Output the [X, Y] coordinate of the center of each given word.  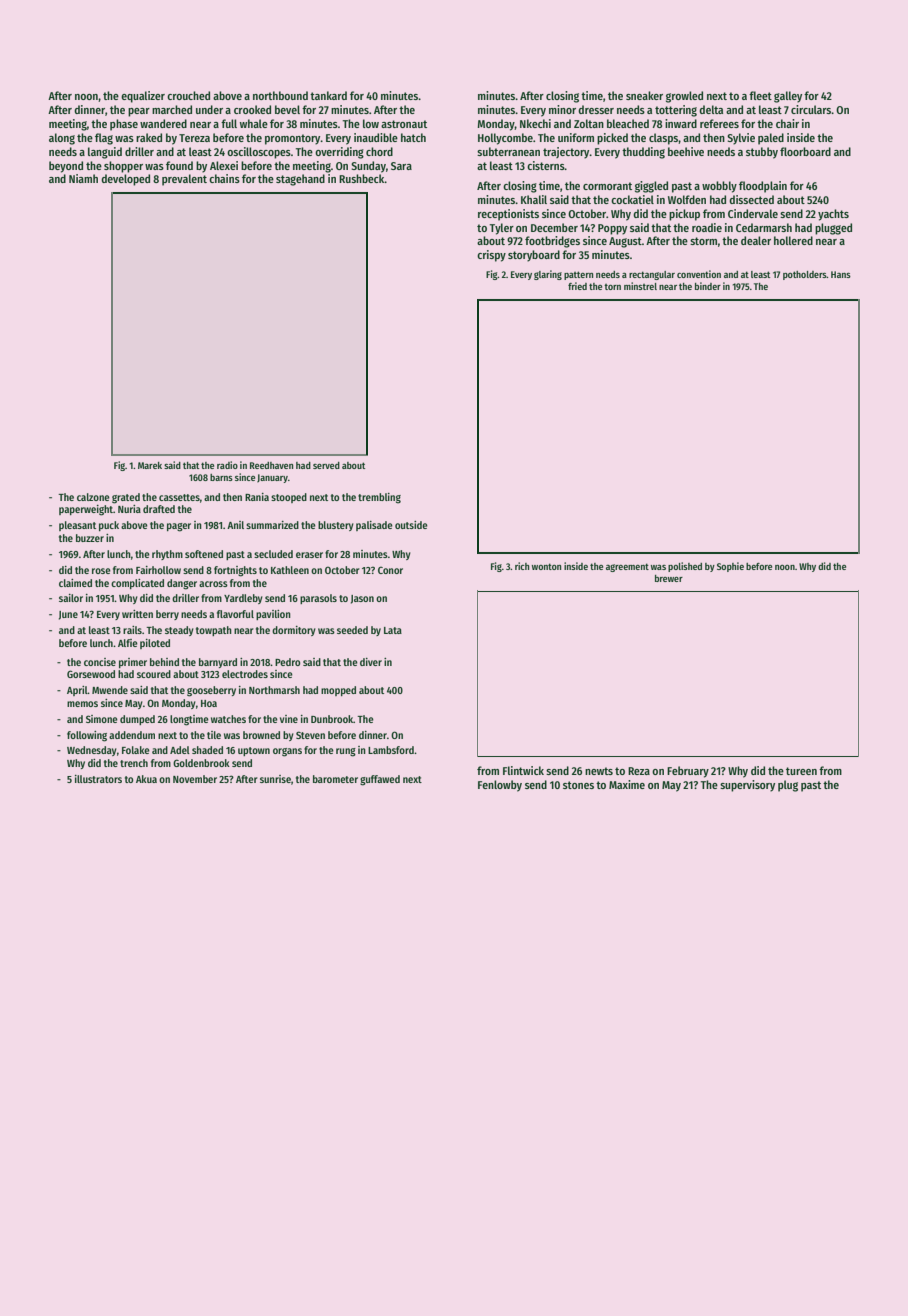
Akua [146, 779]
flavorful [235, 614]
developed [125, 180]
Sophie [730, 567]
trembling [379, 498]
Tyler [502, 229]
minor [562, 109]
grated [126, 498]
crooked [252, 109]
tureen [801, 771]
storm [703, 241]
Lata [393, 630]
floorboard [805, 151]
